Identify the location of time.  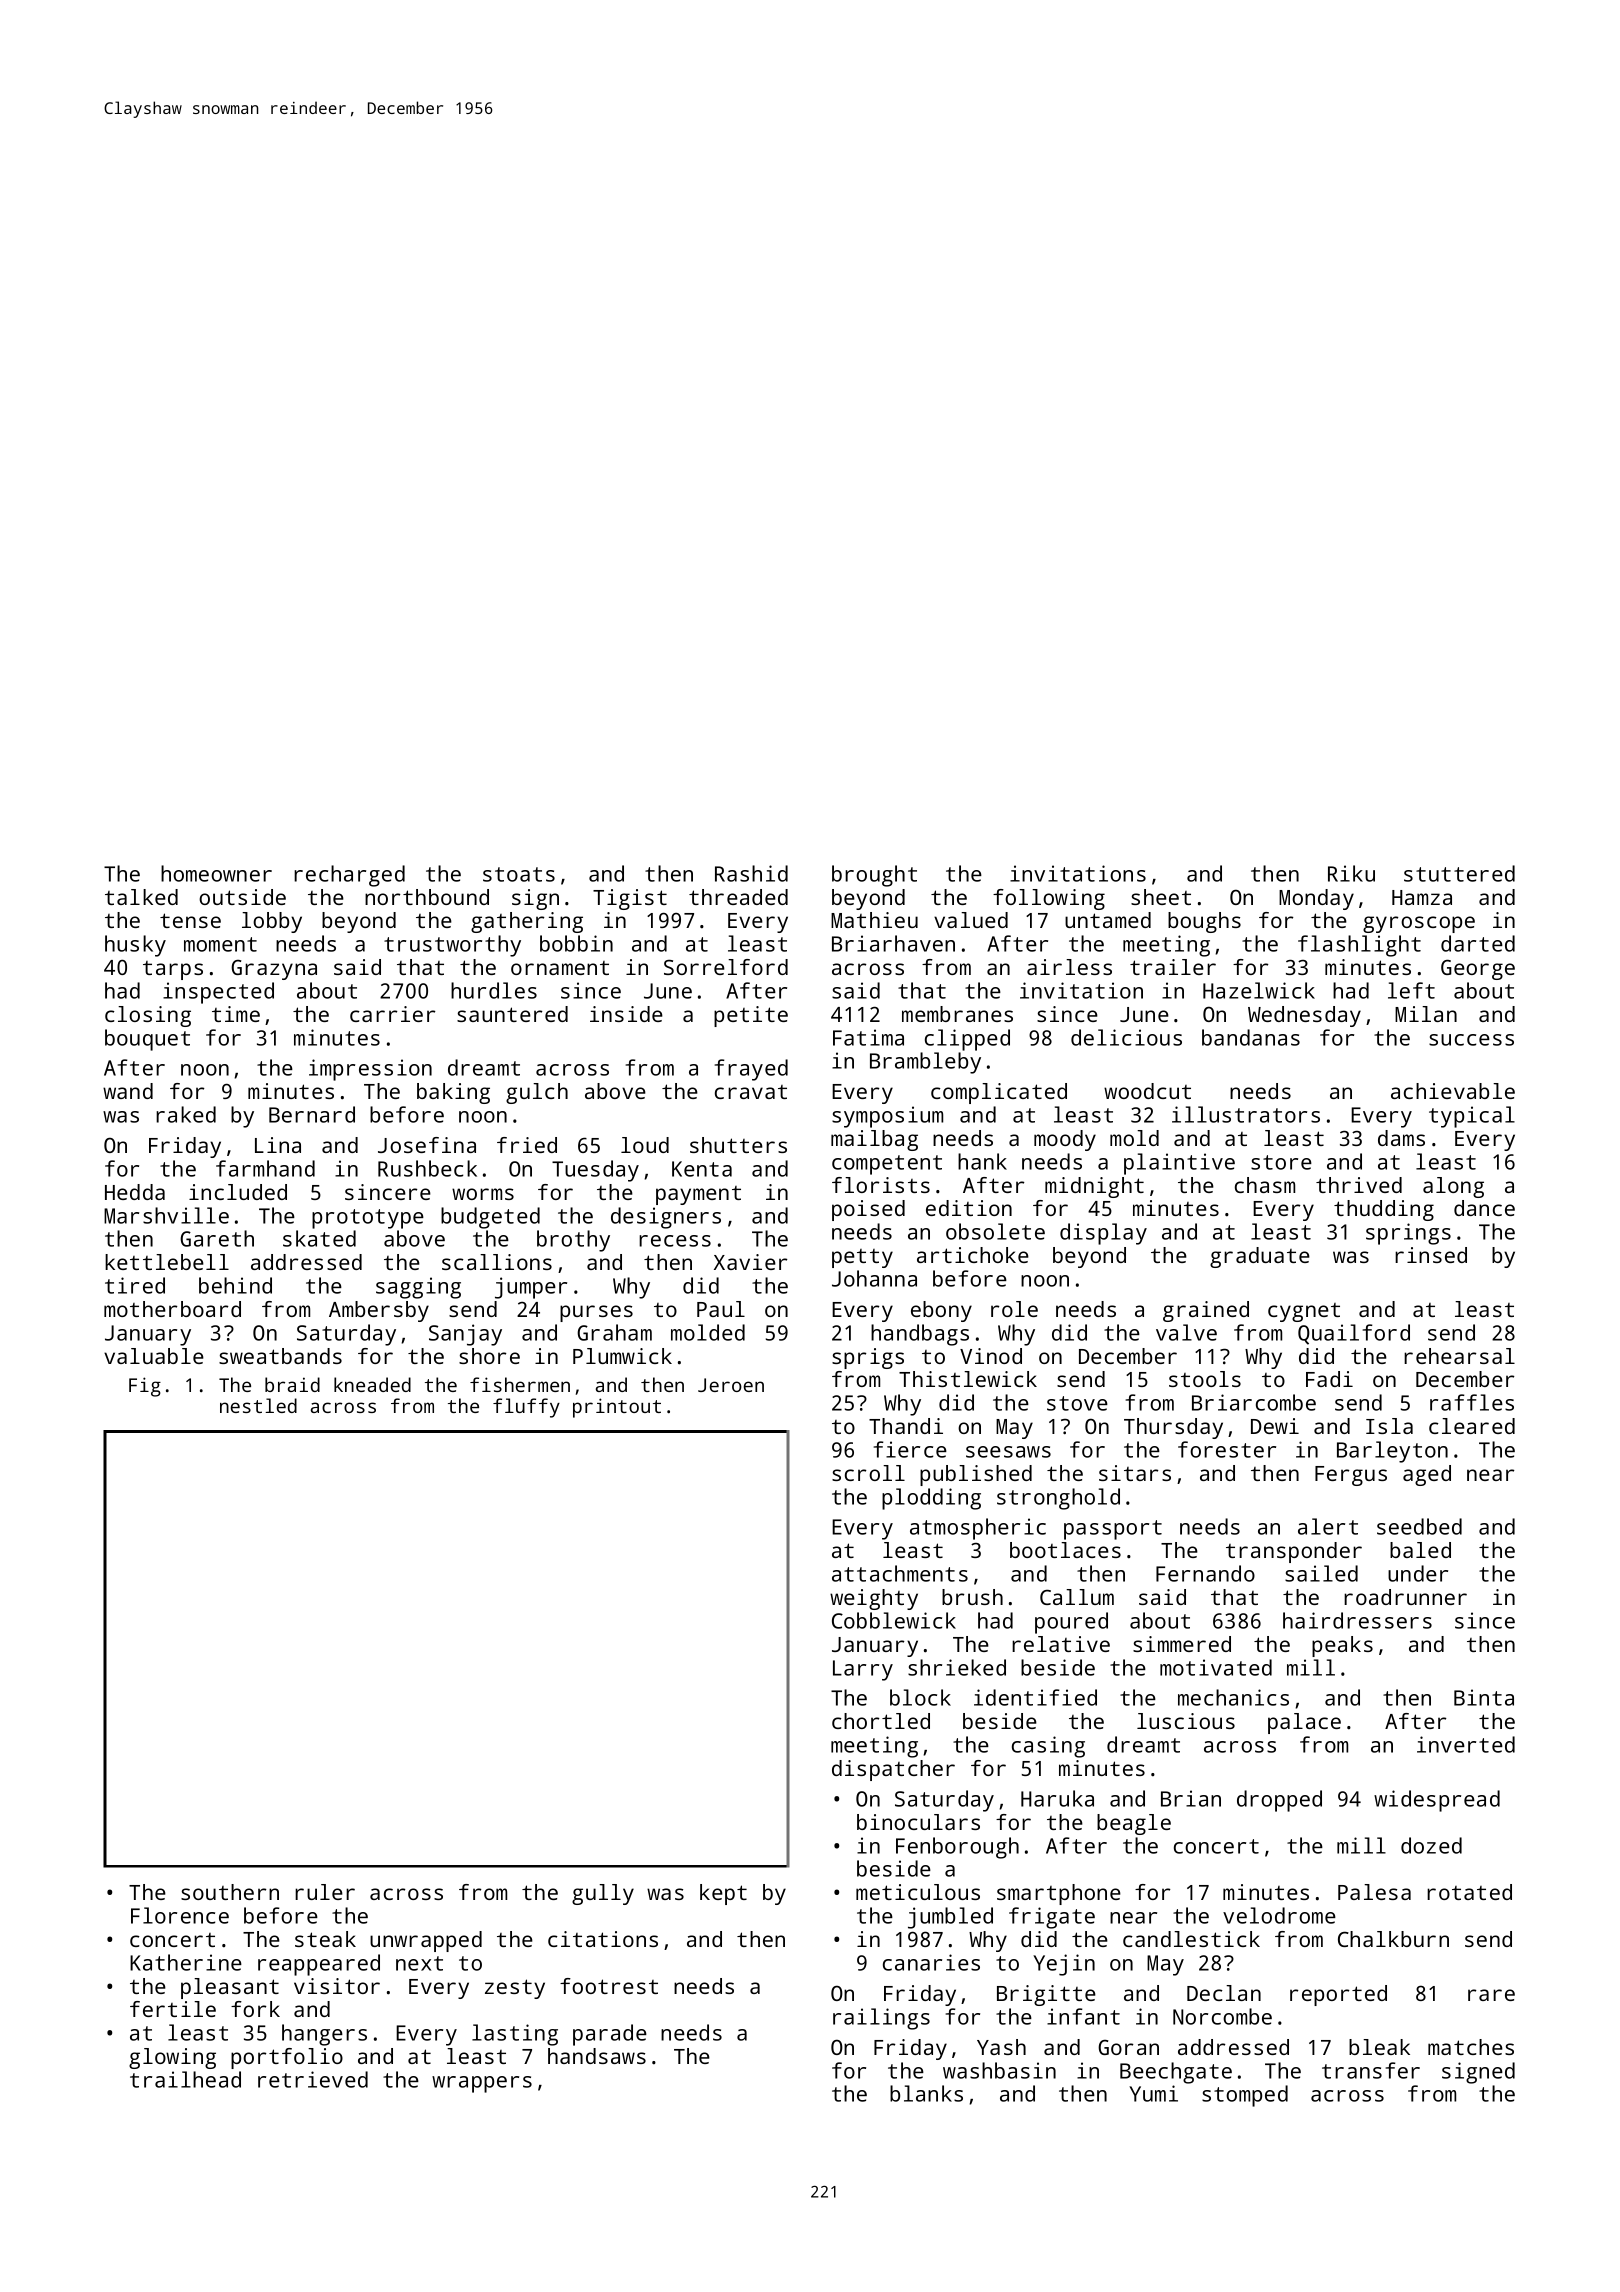
(236, 1014).
